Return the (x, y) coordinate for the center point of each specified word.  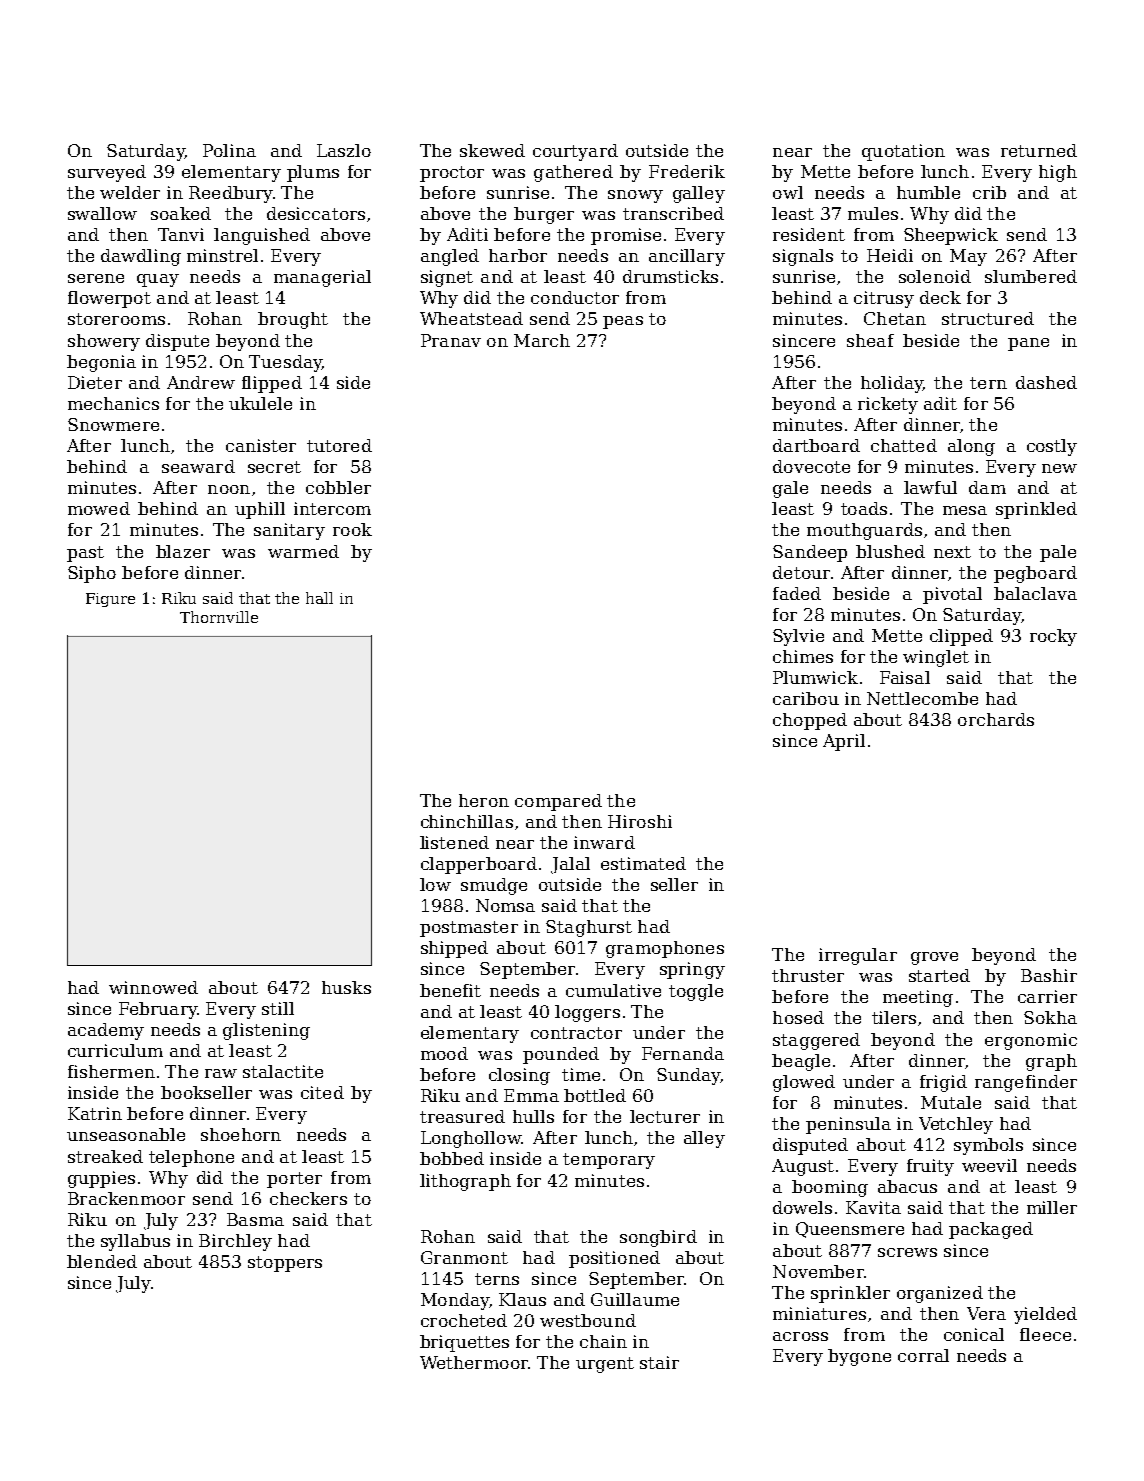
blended (102, 1261)
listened (454, 842)
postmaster (469, 929)
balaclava (1035, 593)
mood (444, 1053)
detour (801, 572)
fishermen (111, 1071)
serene (96, 278)
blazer (183, 551)
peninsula (848, 1125)
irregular (858, 956)
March (542, 340)
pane (1028, 344)
